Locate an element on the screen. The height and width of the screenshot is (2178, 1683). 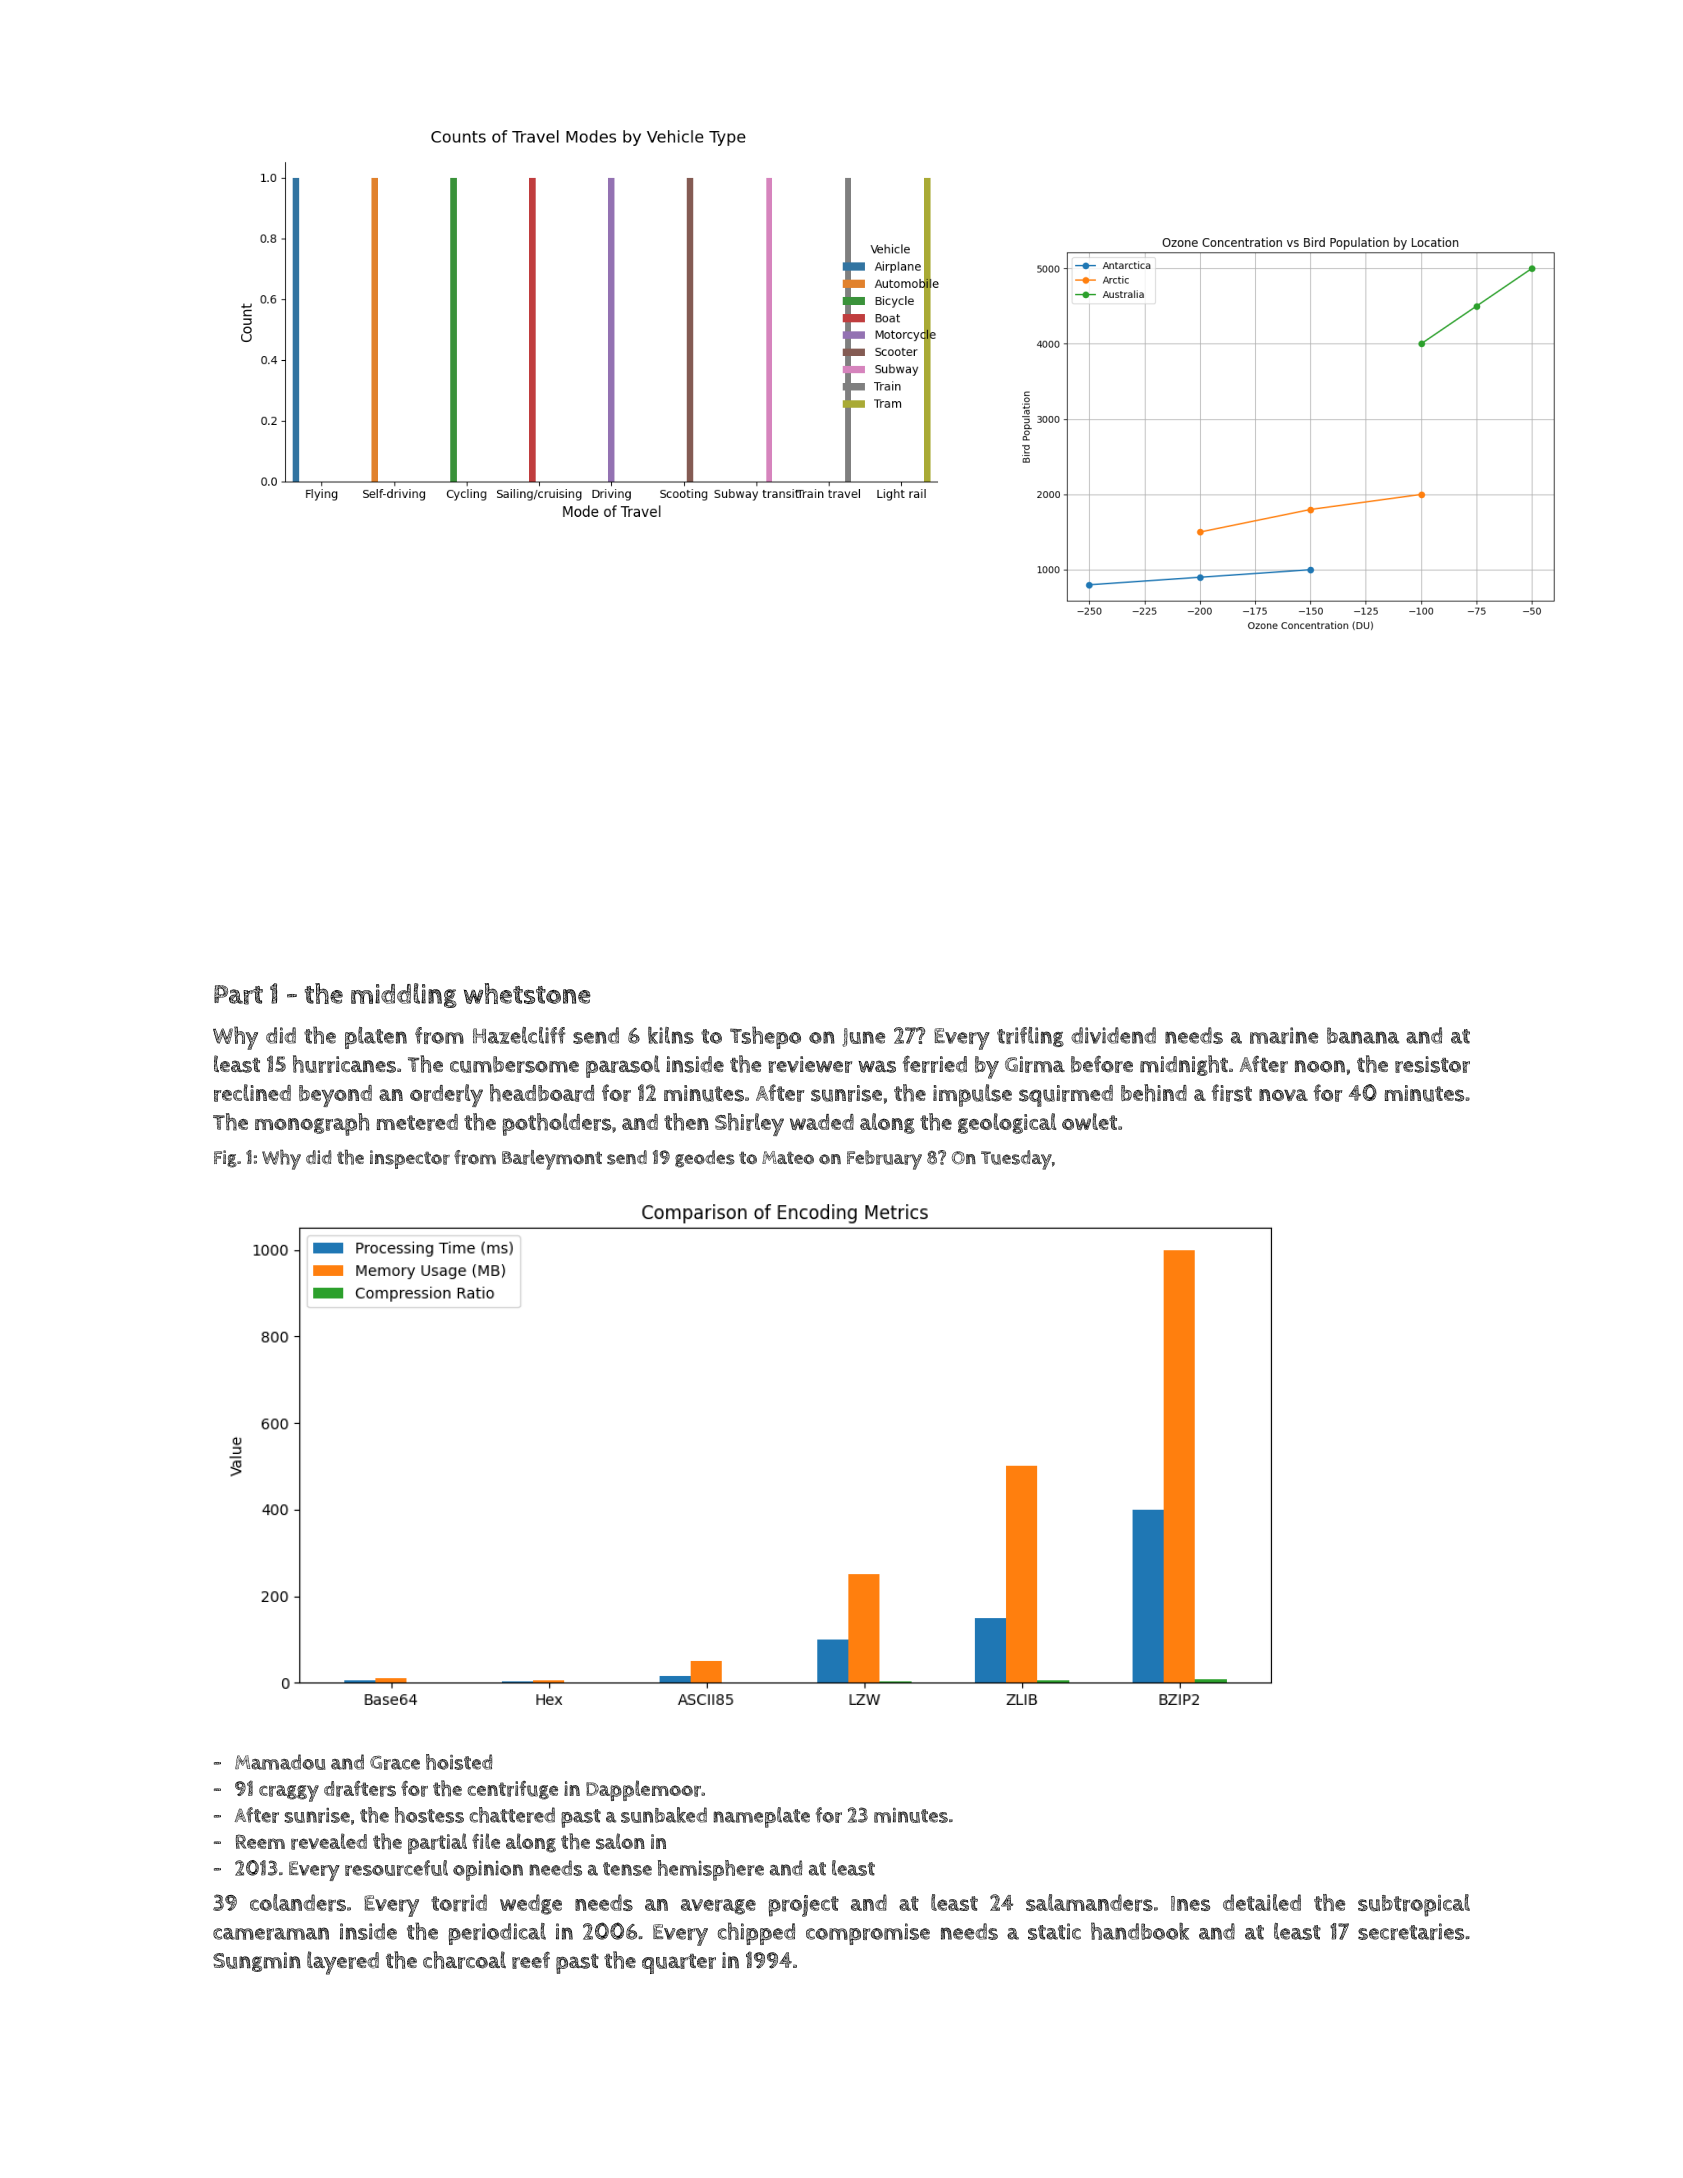
geodes is located at coordinates (705, 1159).
